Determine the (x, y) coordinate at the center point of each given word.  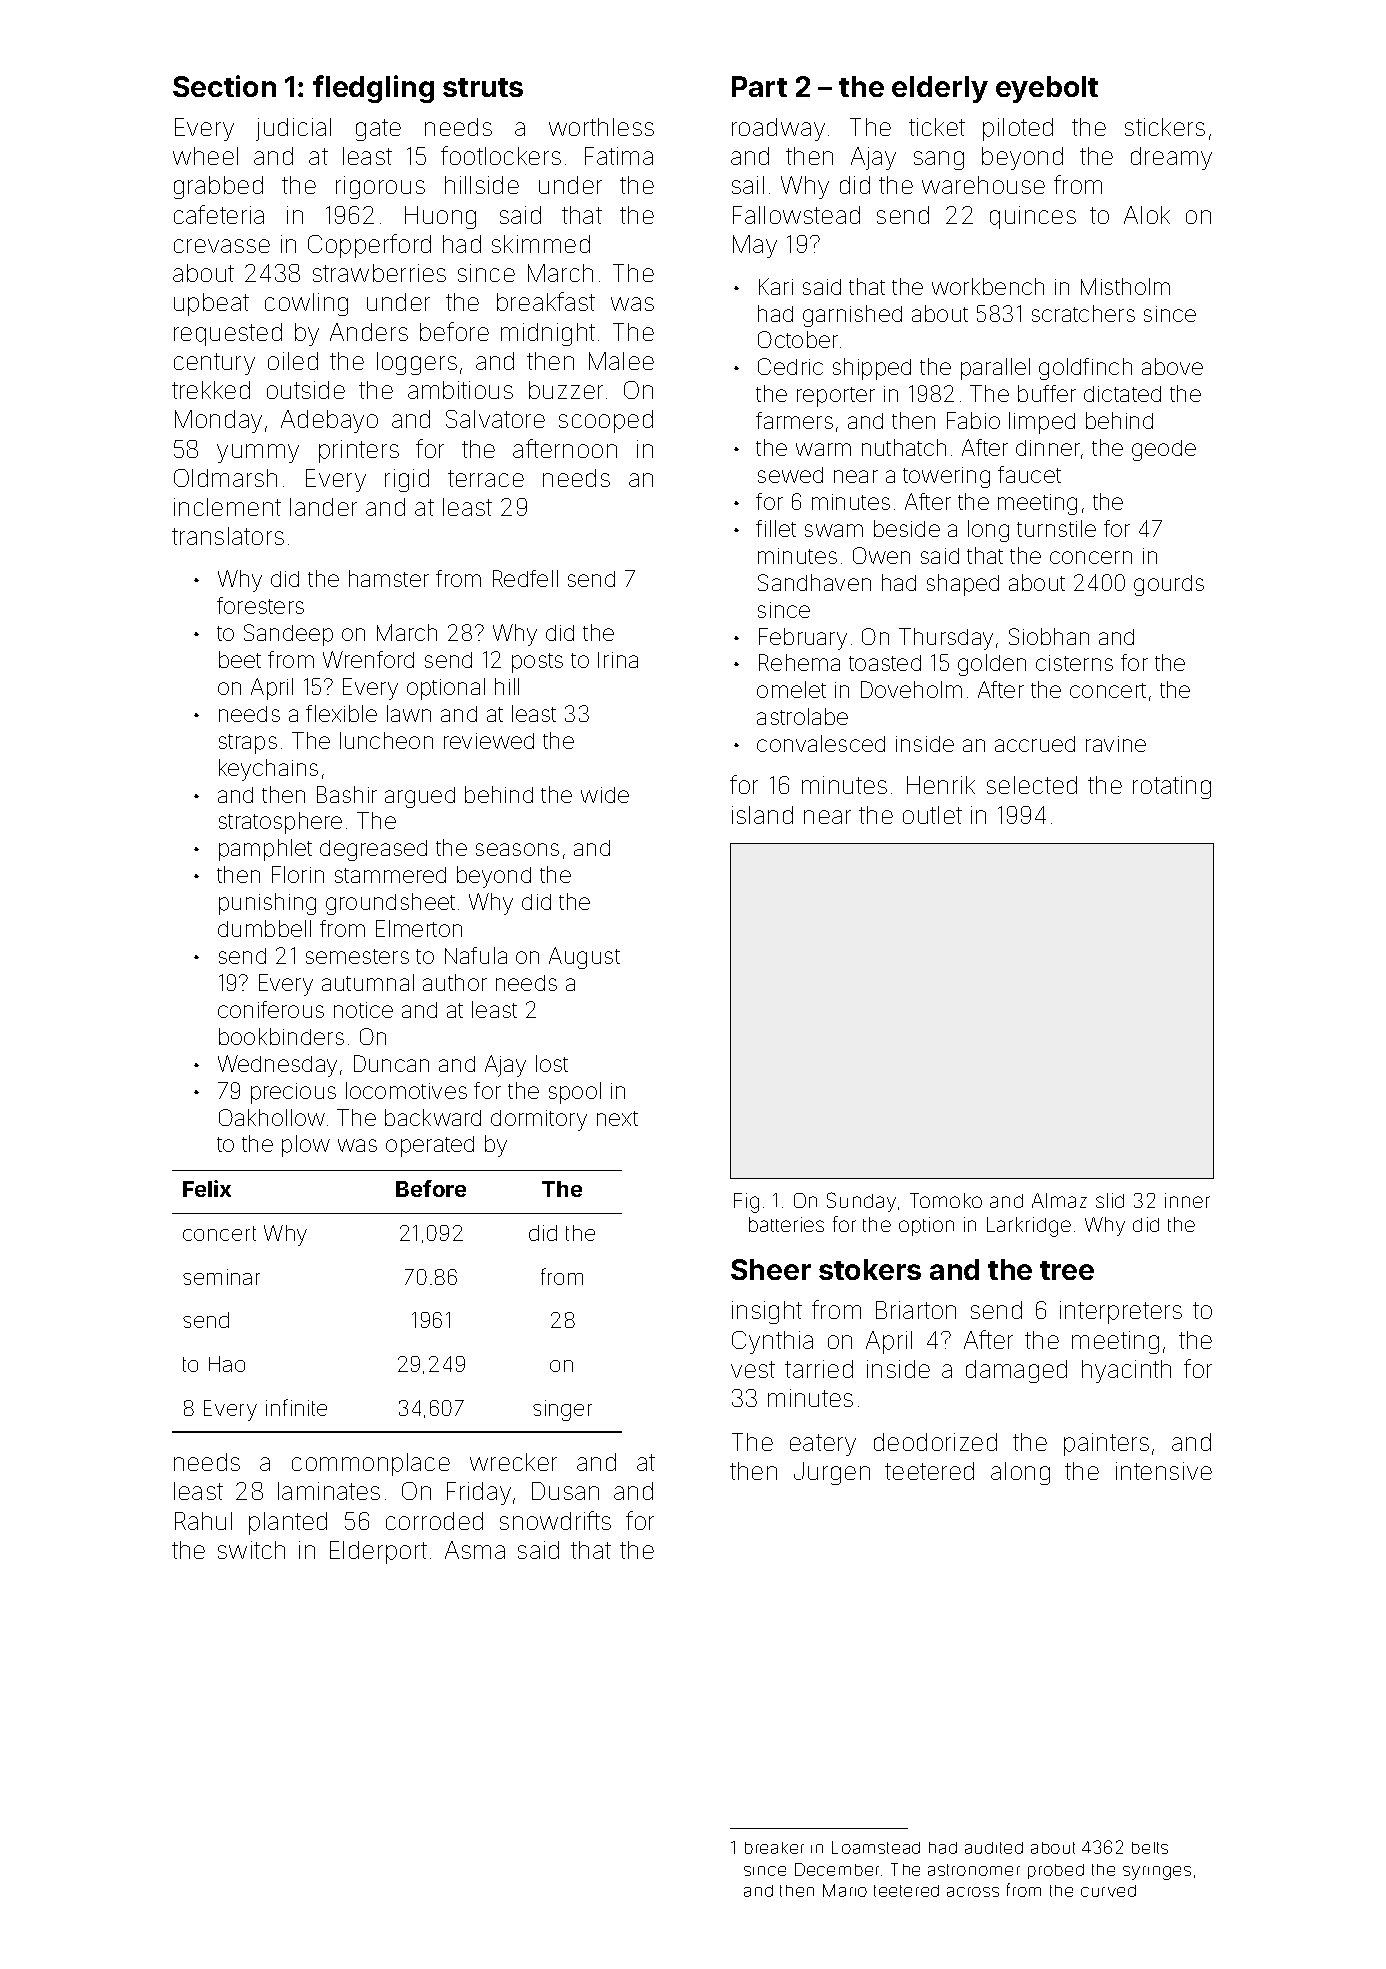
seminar (221, 1277)
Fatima (619, 156)
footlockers (501, 155)
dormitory (539, 1120)
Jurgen (832, 1473)
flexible (341, 713)
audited (994, 1848)
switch (251, 1550)
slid (1110, 1200)
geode (1164, 450)
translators (228, 536)
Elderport (378, 1552)
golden (992, 665)
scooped (606, 421)
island (762, 815)
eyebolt (1047, 89)
